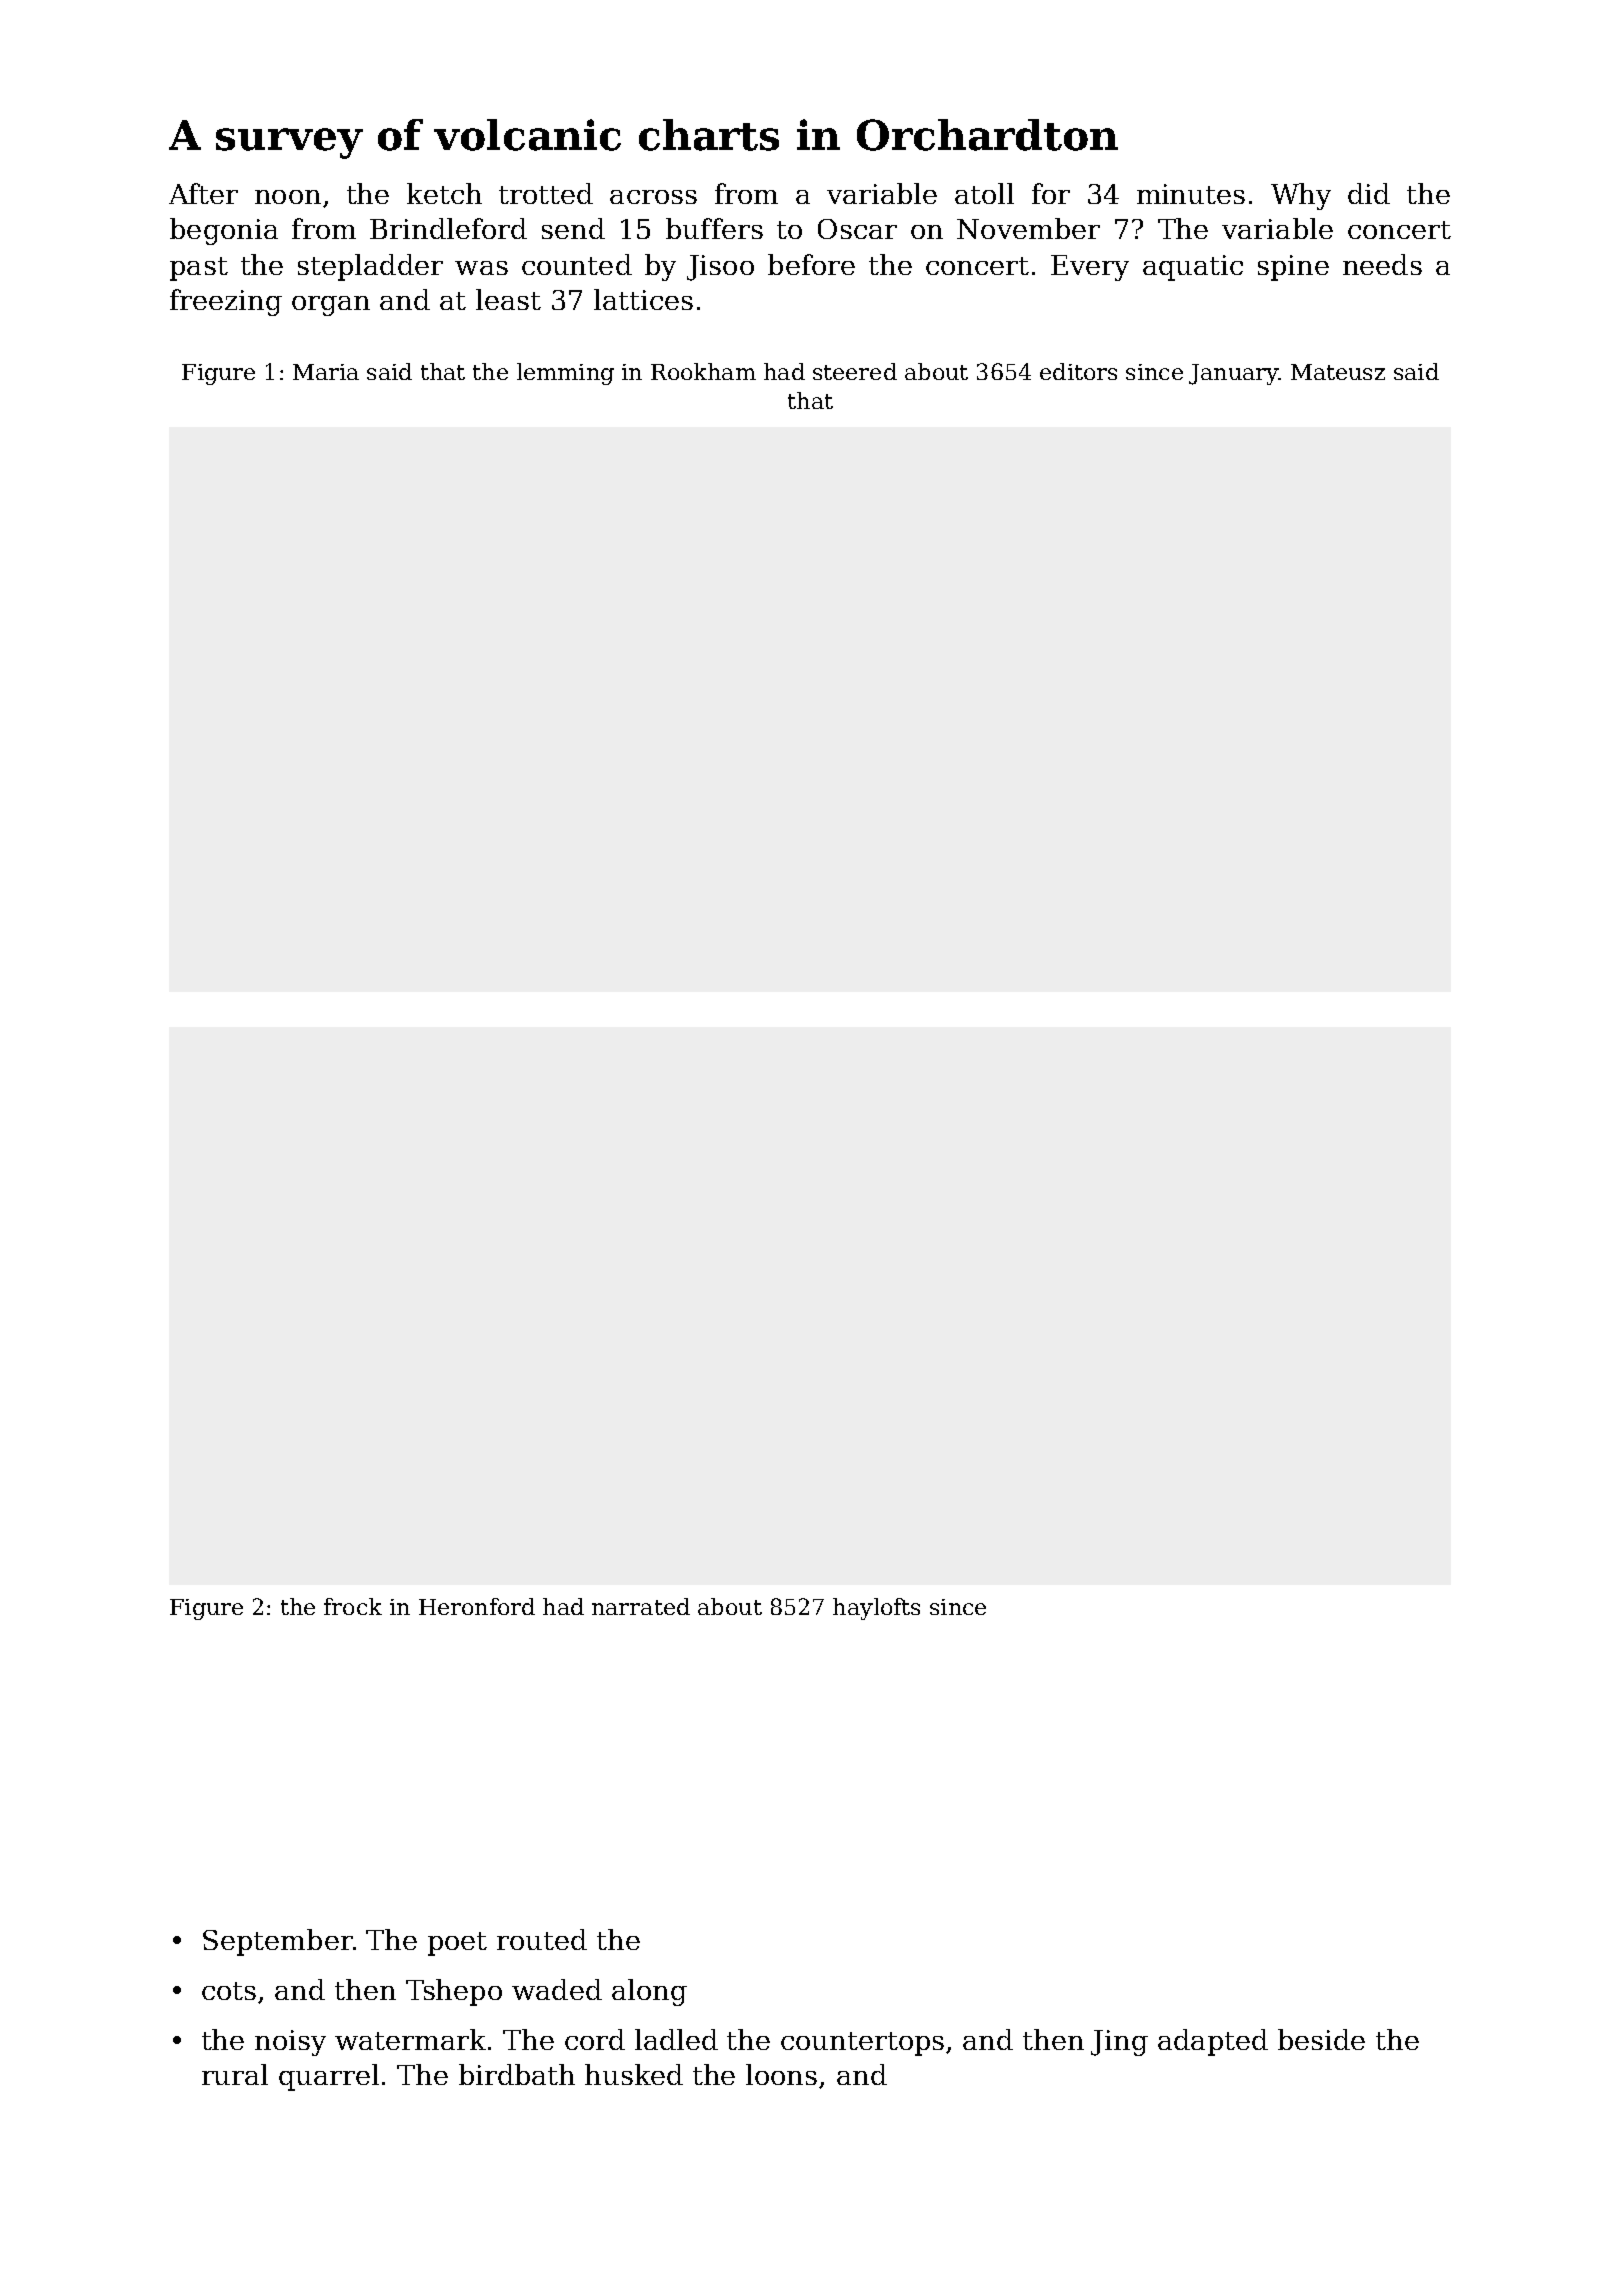  Describe the element at coordinates (542, 1939) in the document. I see `routed` at that location.
